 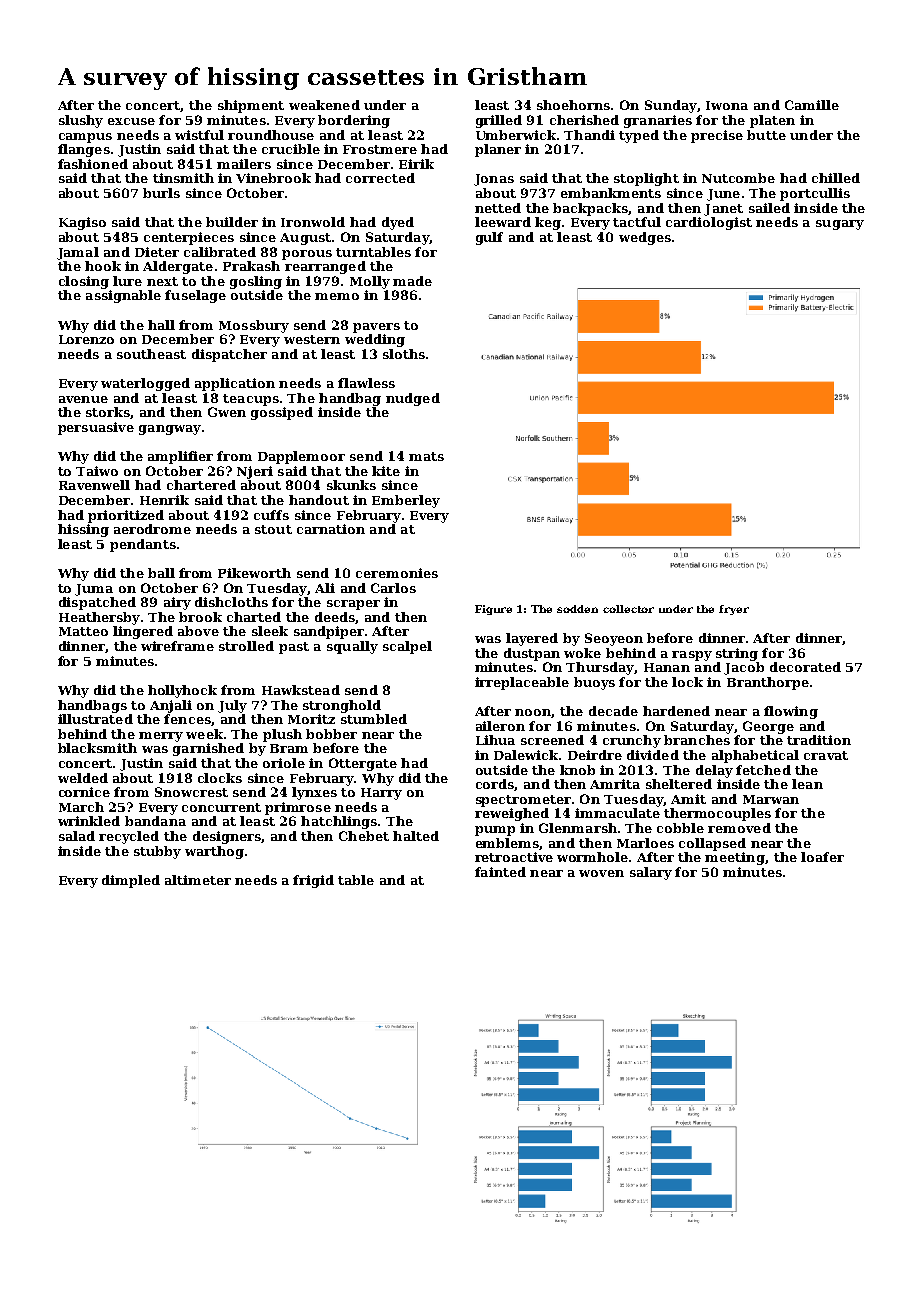 What do you see at coordinates (667, 667) in the document?
I see `Hanan` at bounding box center [667, 667].
